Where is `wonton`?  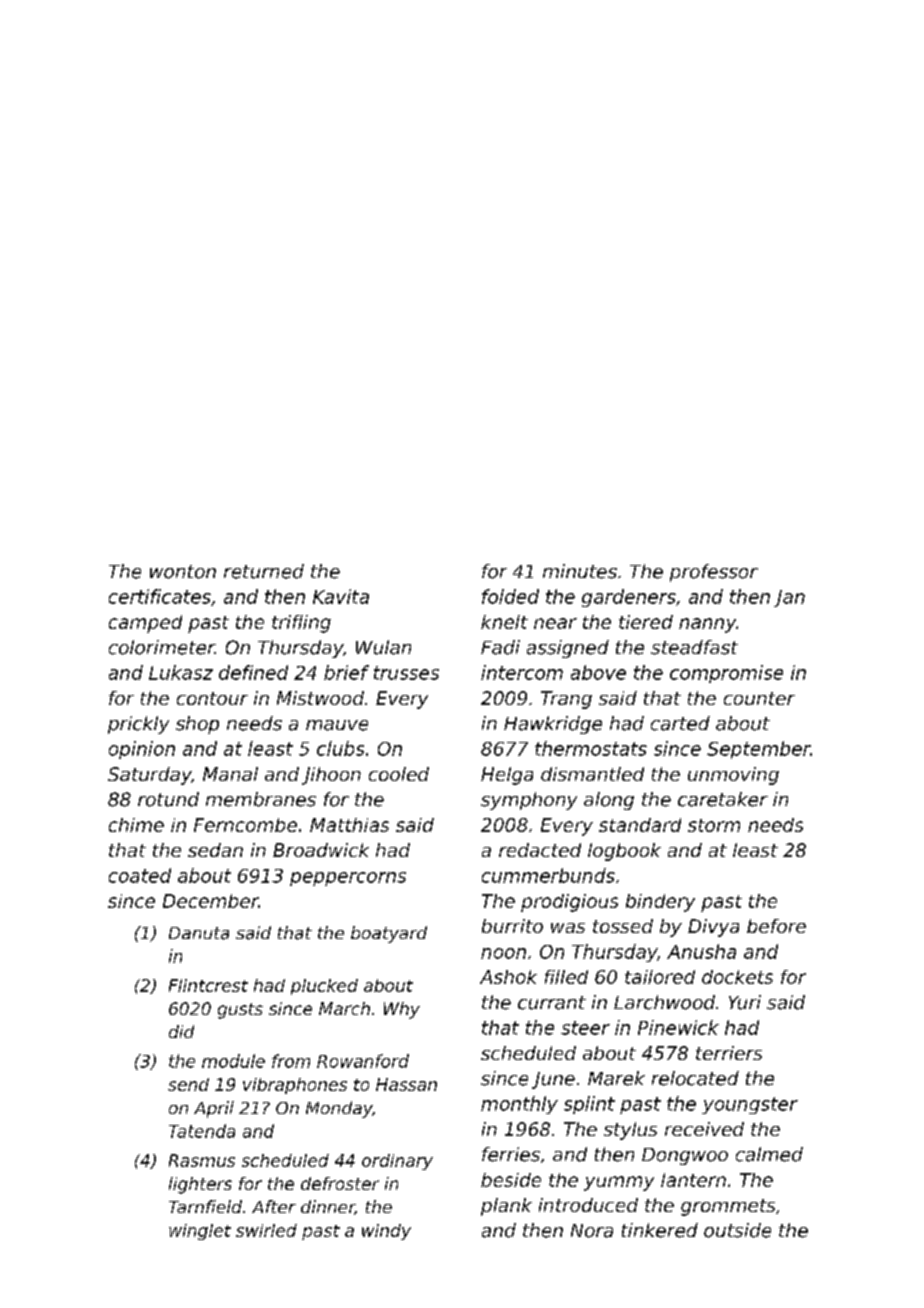
wonton is located at coordinates (183, 572).
